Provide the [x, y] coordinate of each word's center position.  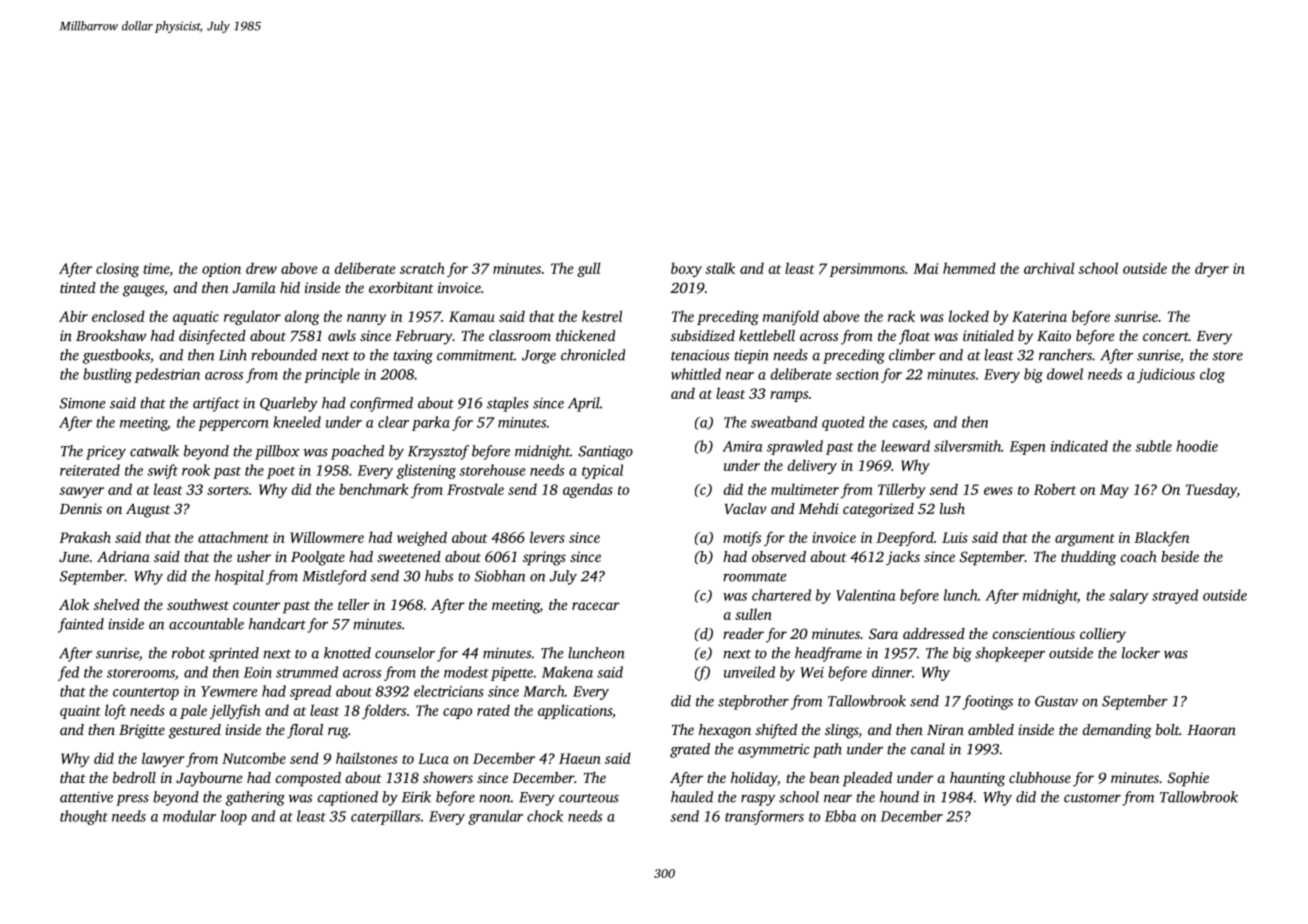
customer [1092, 798]
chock [545, 816]
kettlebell [767, 335]
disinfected [212, 337]
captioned [348, 798]
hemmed [969, 268]
